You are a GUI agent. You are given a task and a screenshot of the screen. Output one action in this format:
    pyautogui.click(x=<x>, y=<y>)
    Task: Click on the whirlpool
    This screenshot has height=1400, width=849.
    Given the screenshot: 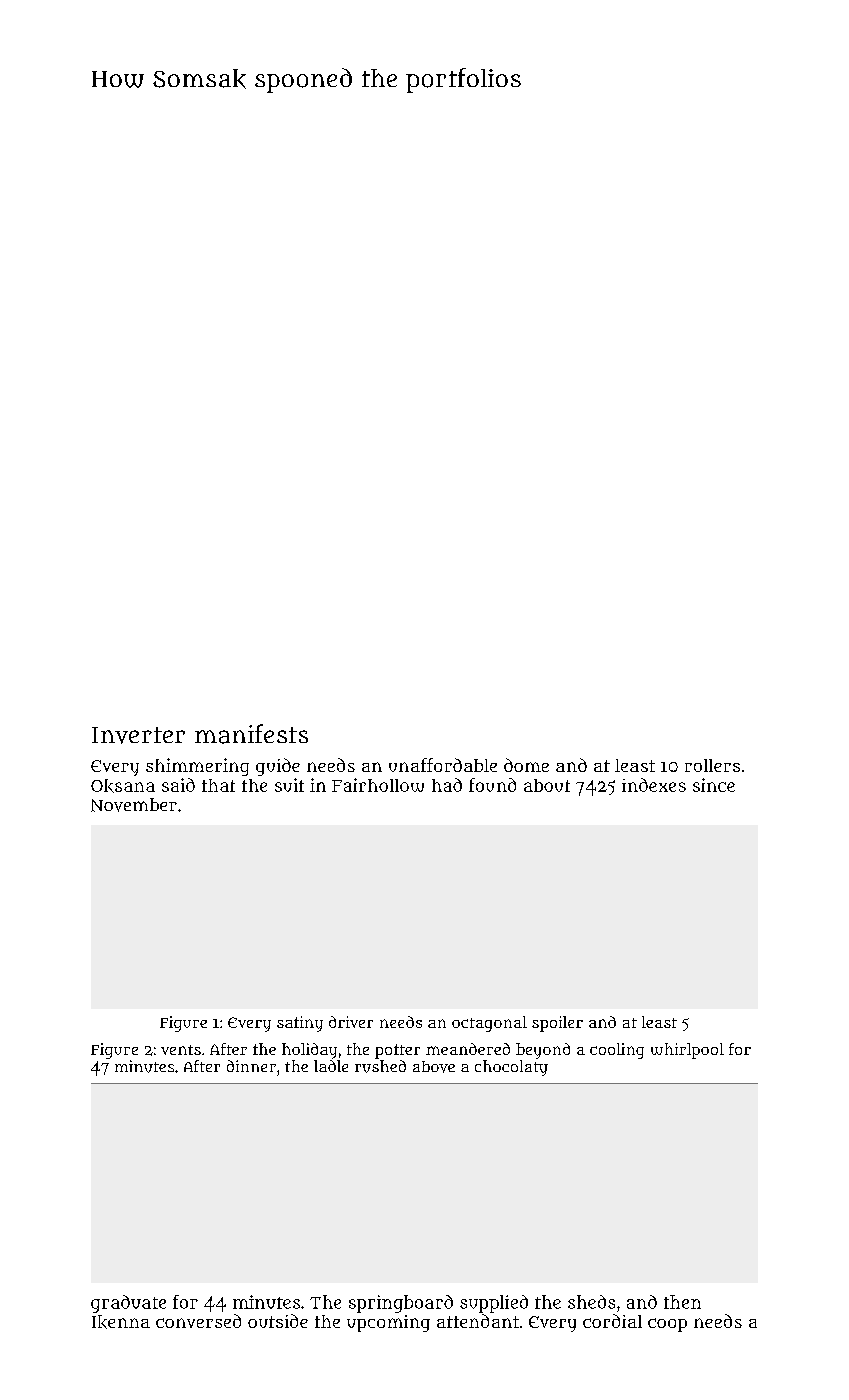 What is the action you would take?
    pyautogui.click(x=687, y=1051)
